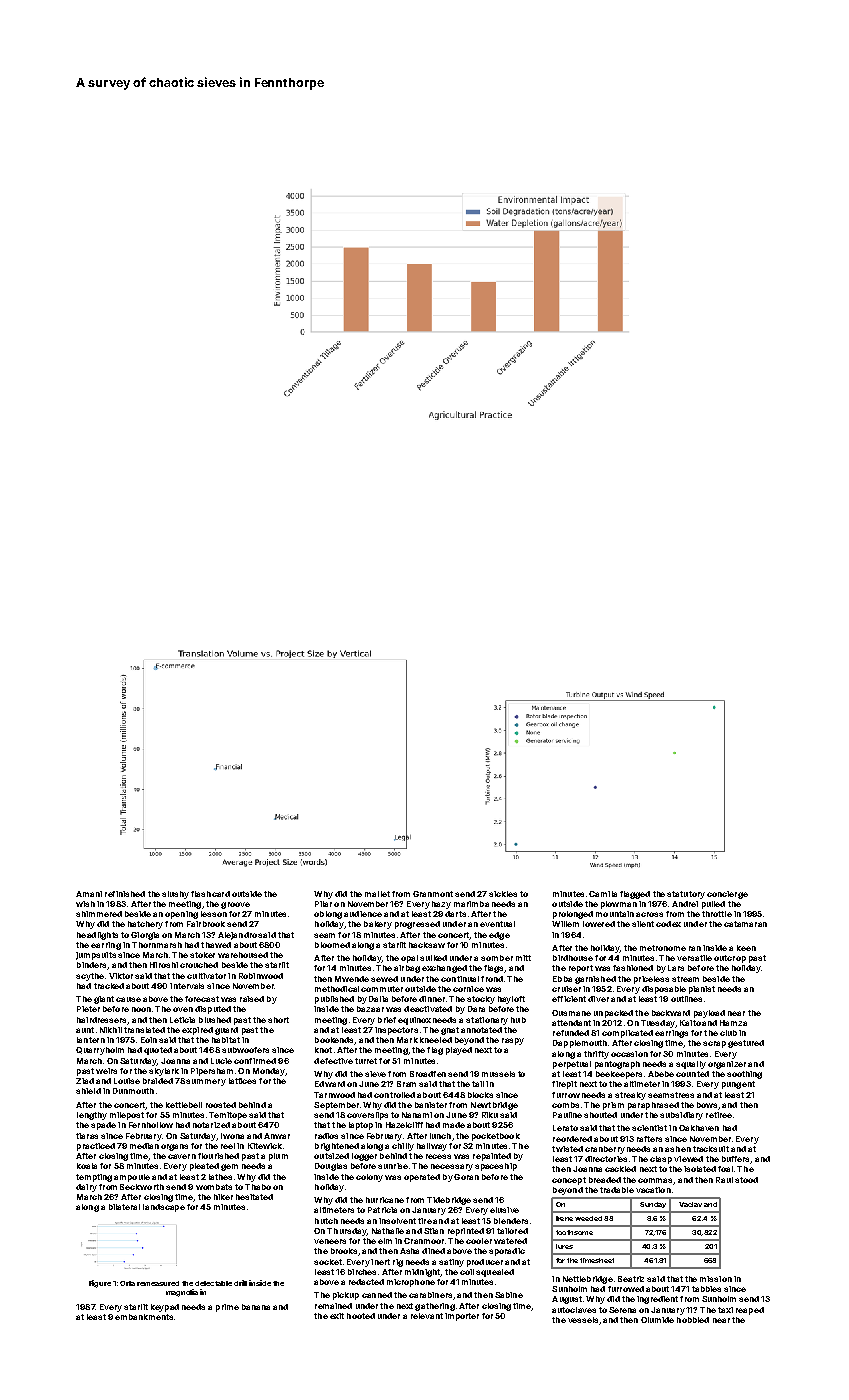 The height and width of the image is (1400, 849). I want to click on pianist, so click(702, 990).
